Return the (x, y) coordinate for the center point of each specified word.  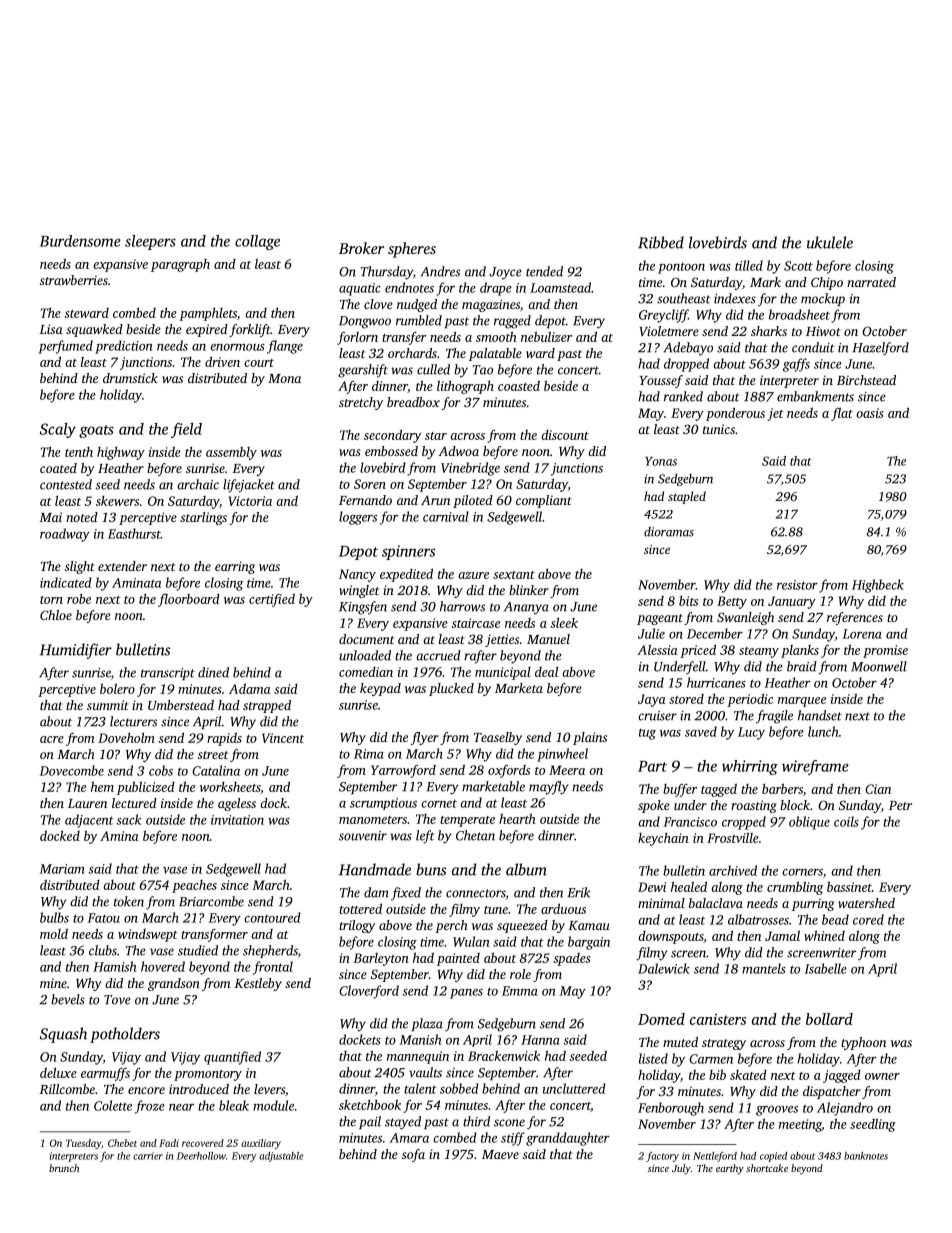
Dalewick (664, 968)
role (520, 974)
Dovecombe (72, 770)
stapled (687, 497)
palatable (495, 354)
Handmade (375, 869)
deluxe (58, 1072)
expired (207, 330)
